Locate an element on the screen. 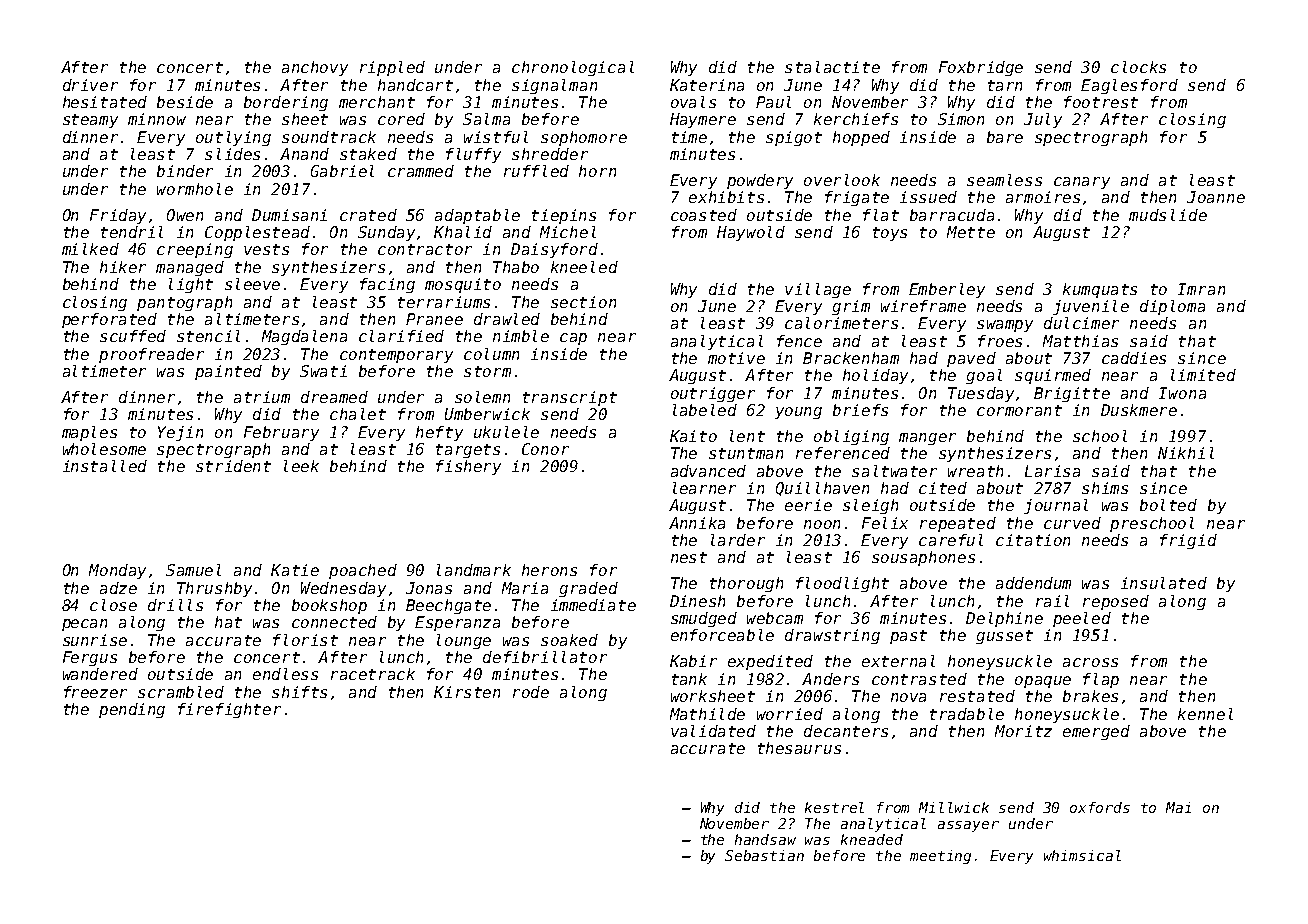 Image resolution: width=1308 pixels, height=924 pixels. Joanne is located at coordinates (1216, 197).
